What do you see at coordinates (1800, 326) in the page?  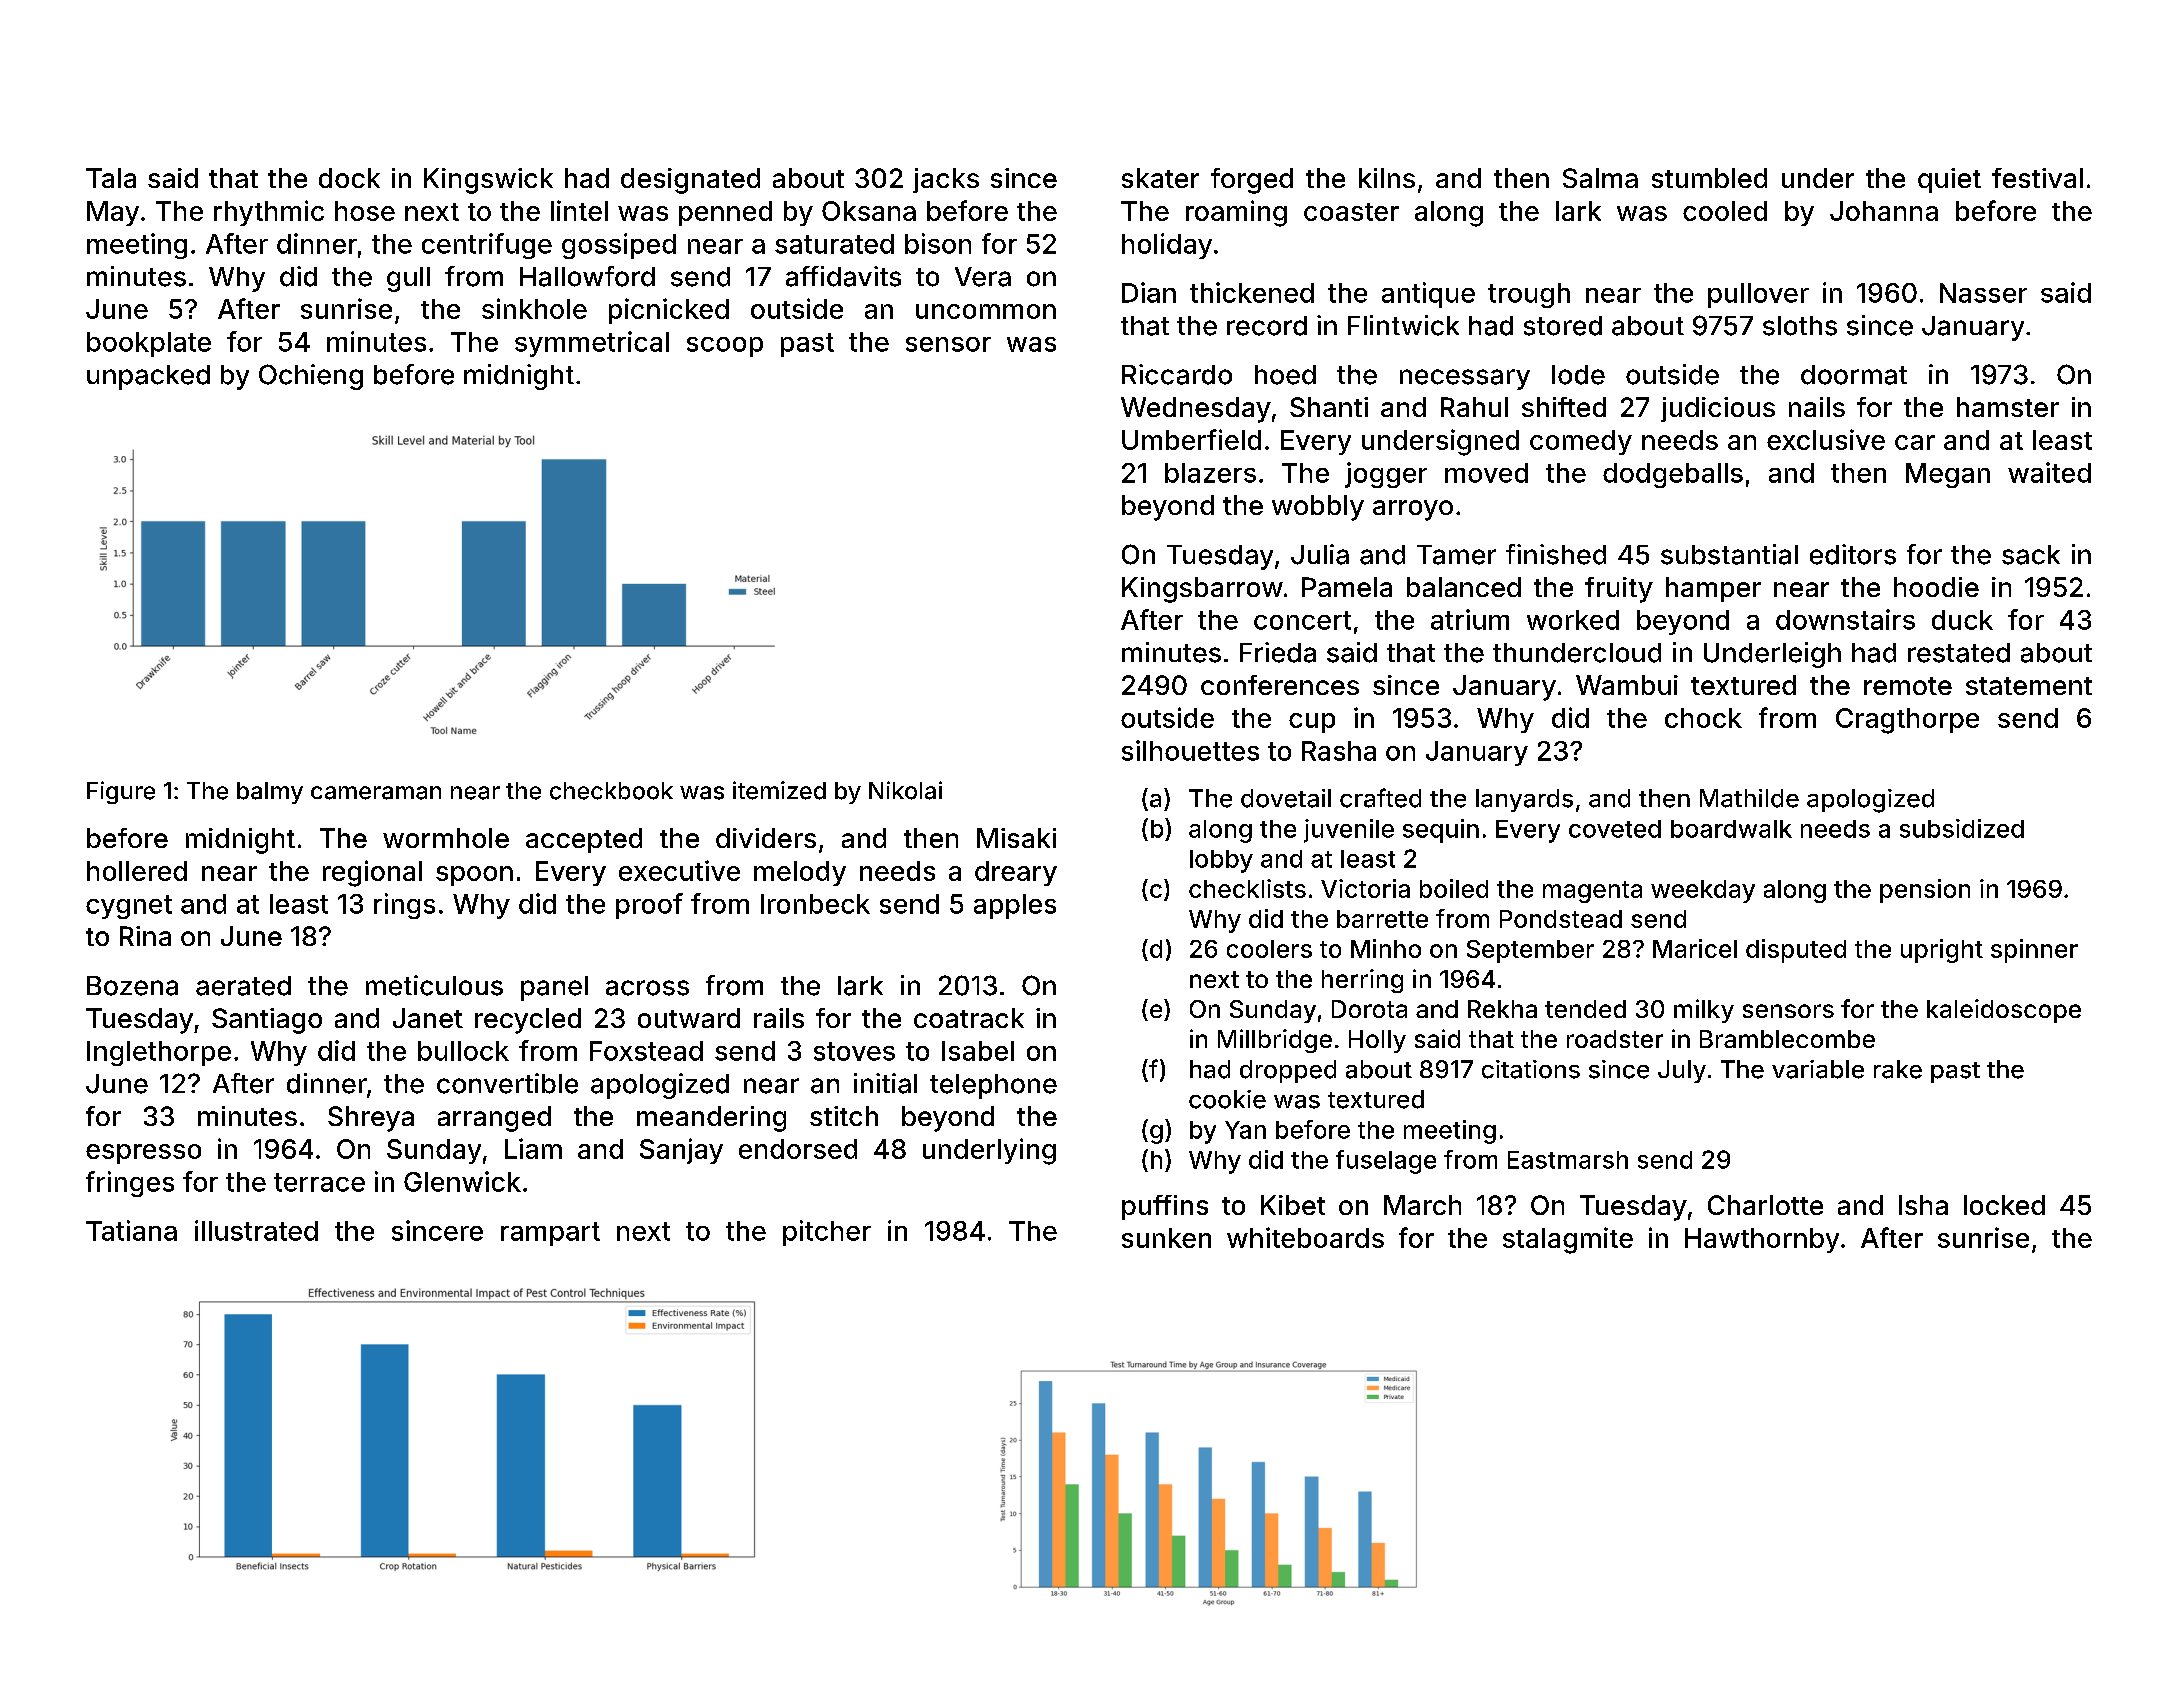 I see `sloths` at bounding box center [1800, 326].
